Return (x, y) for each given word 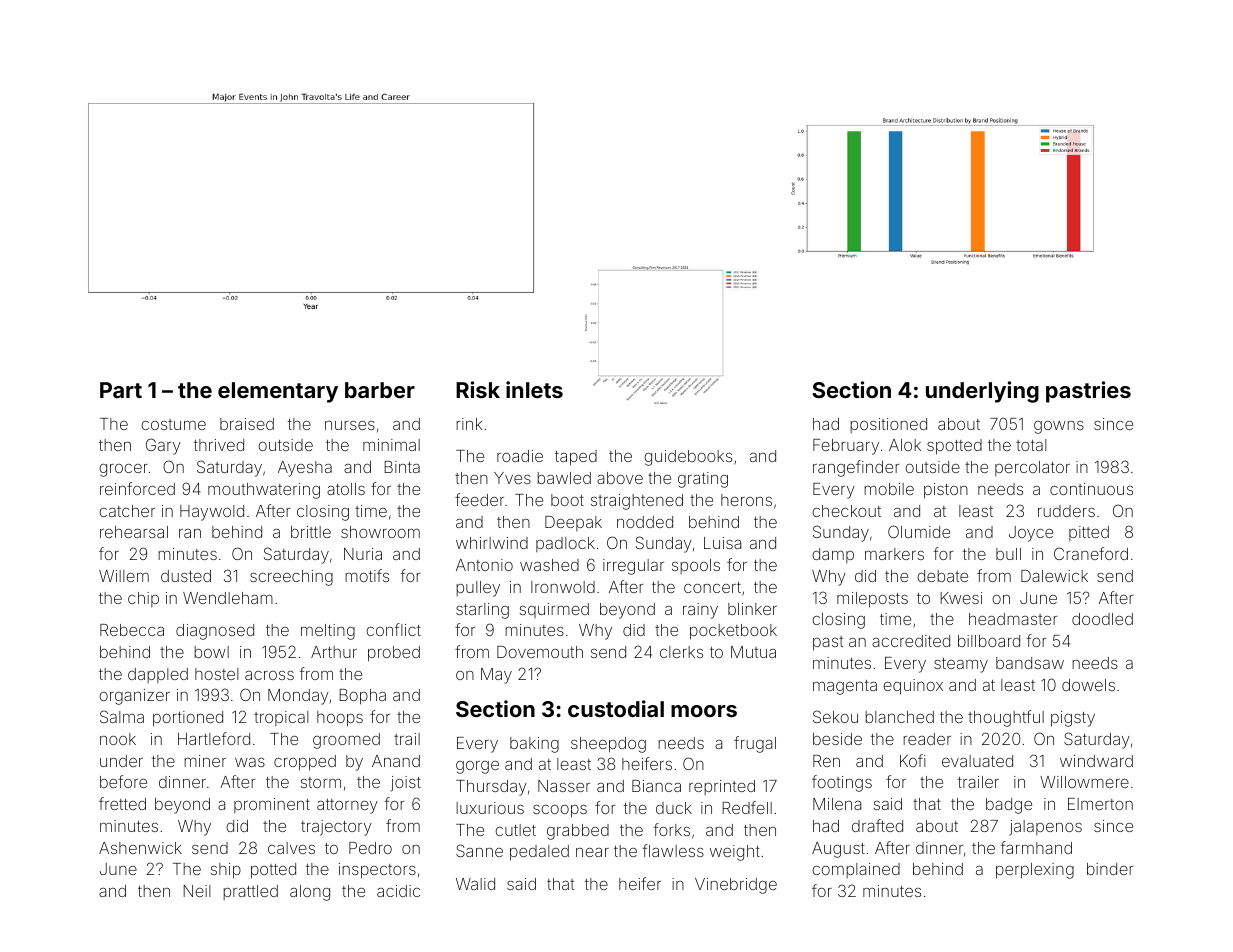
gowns (1059, 427)
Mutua (753, 652)
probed (394, 654)
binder (1110, 869)
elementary (278, 392)
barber (380, 390)
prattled (250, 892)
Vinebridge (736, 886)
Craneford (1091, 553)
